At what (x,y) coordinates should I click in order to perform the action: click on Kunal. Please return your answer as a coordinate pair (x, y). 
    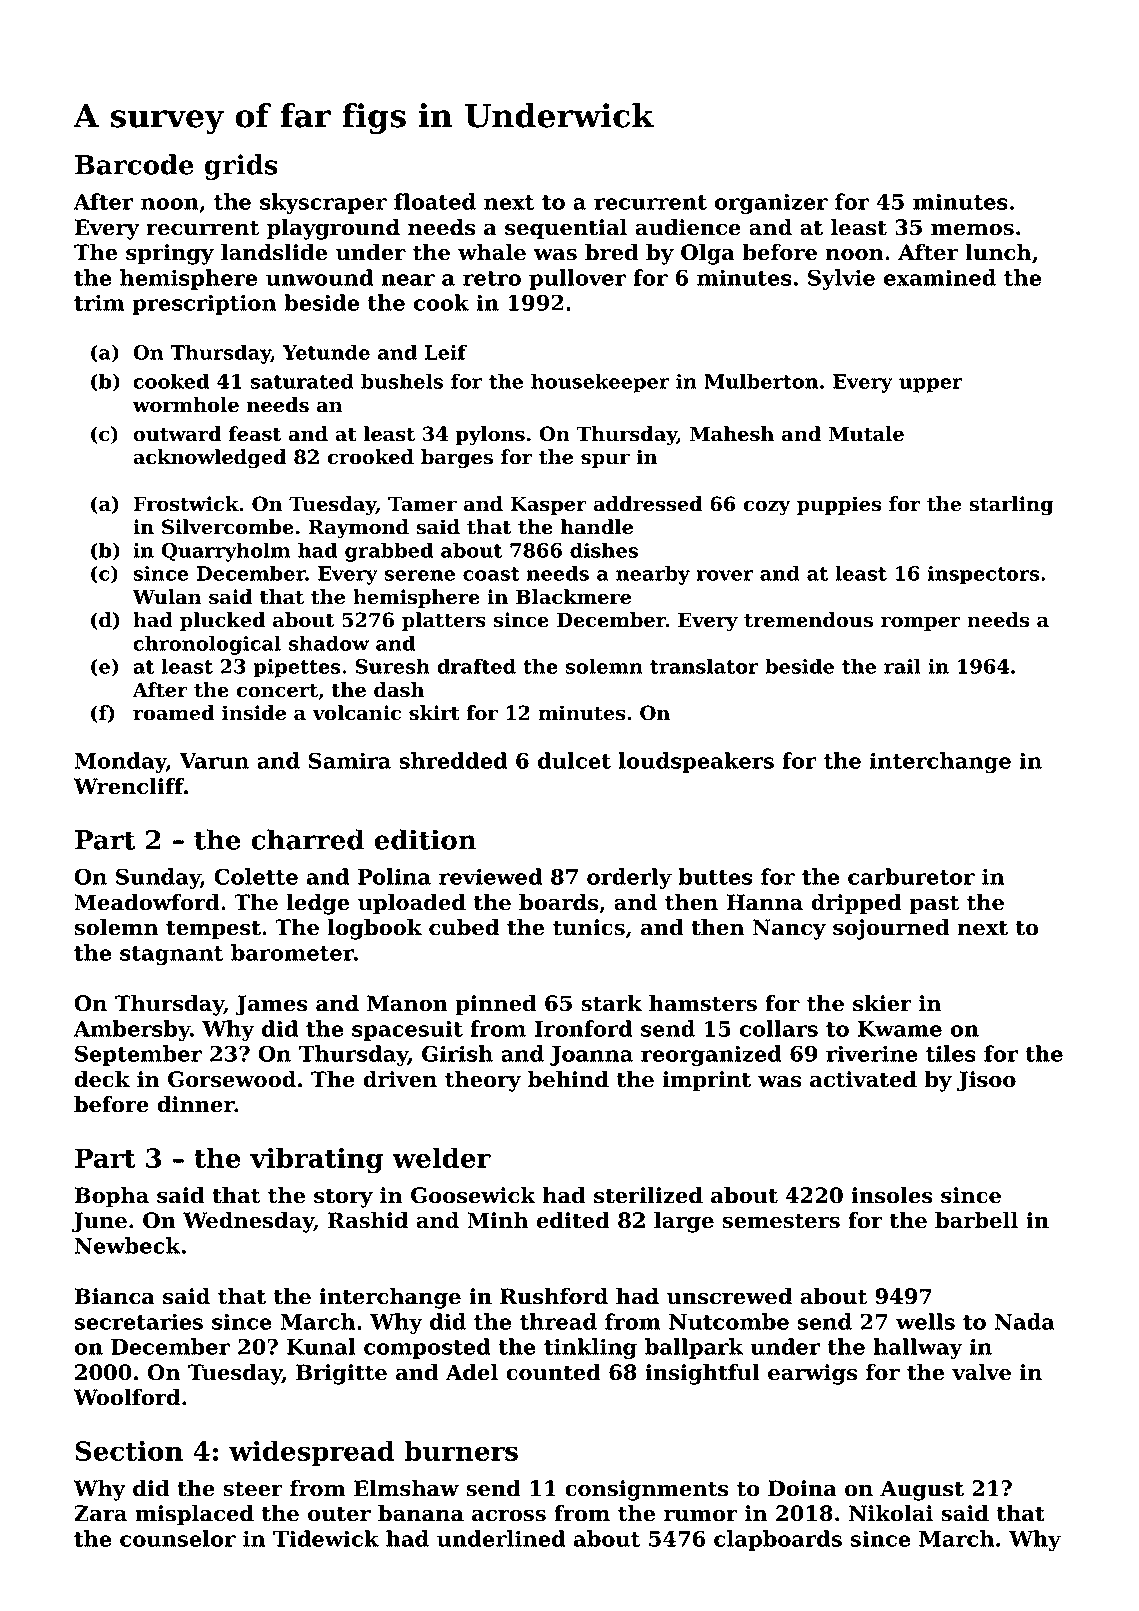
    Looking at the image, I should click on (321, 1346).
